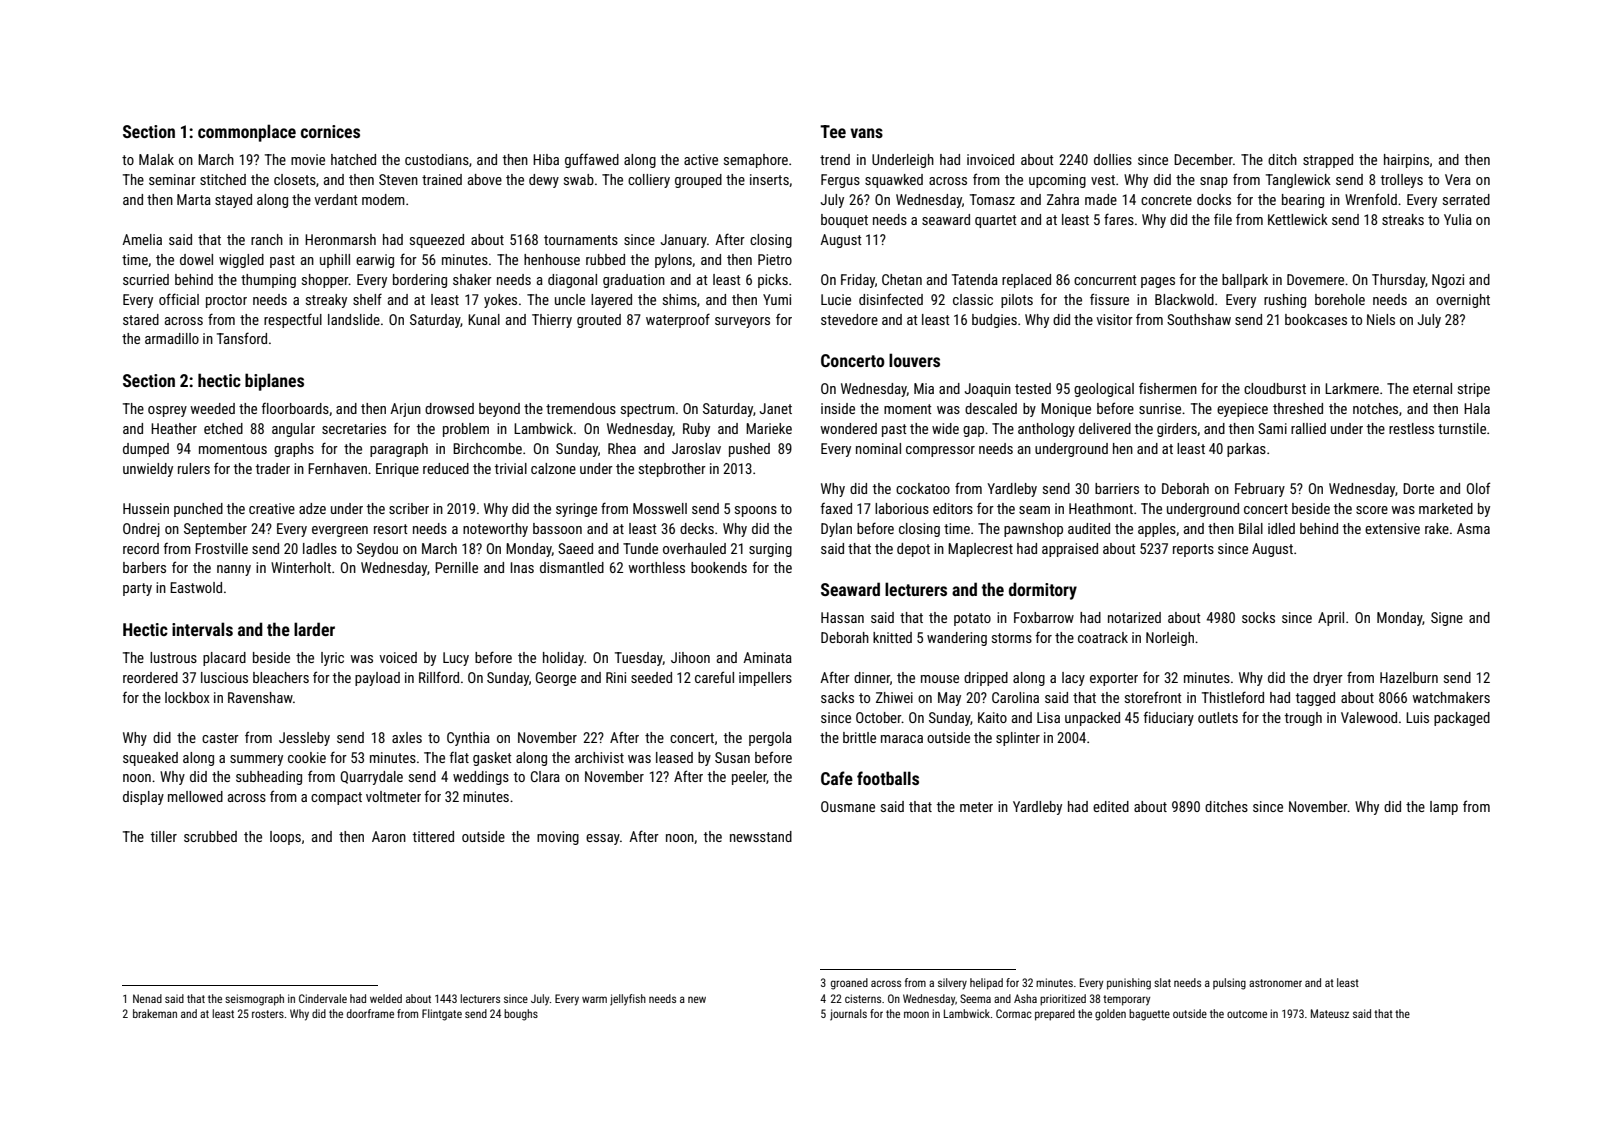  Describe the element at coordinates (268, 1014) in the image. I see `rosters` at that location.
